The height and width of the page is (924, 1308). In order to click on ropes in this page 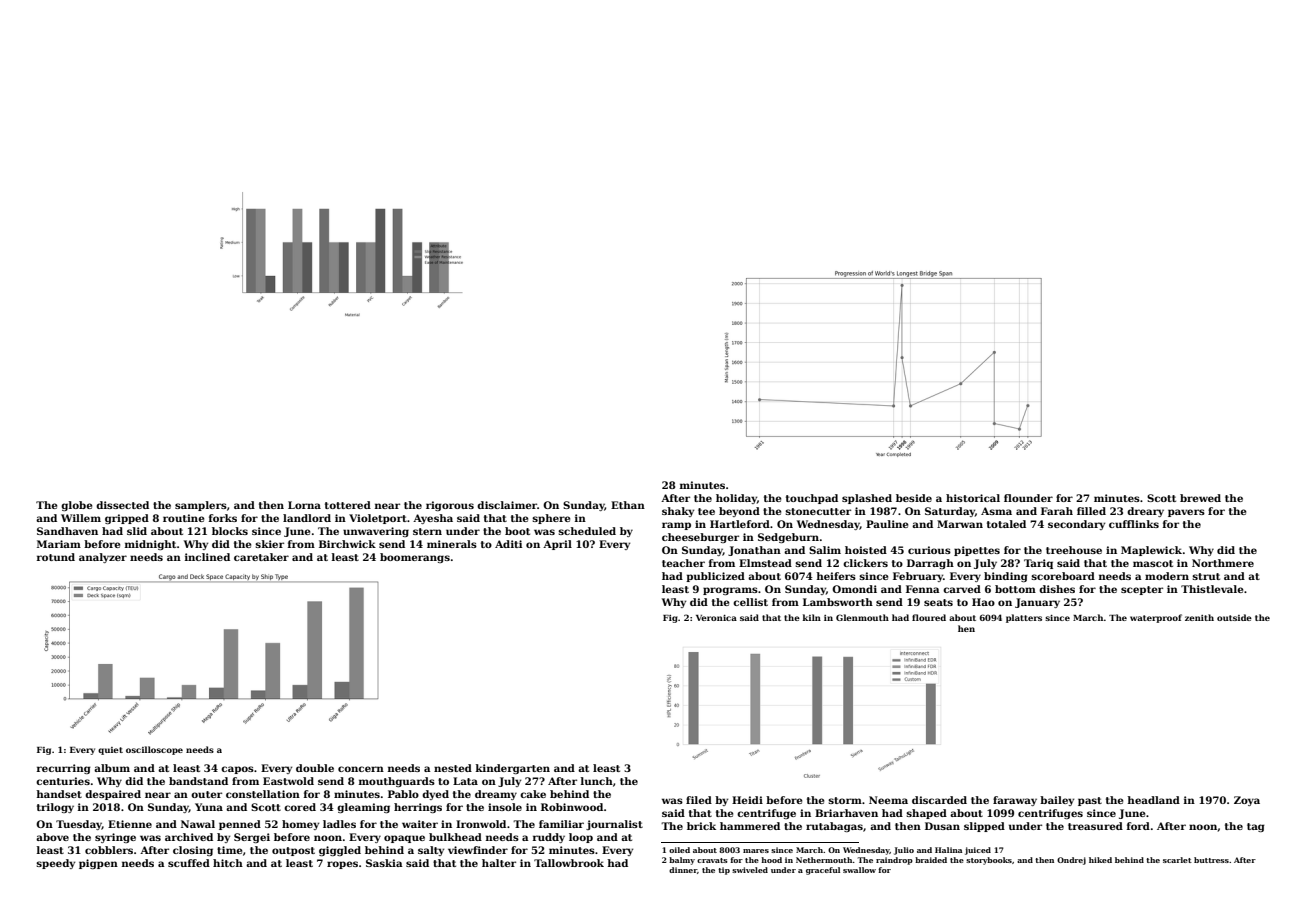, I will do `click(342, 865)`.
